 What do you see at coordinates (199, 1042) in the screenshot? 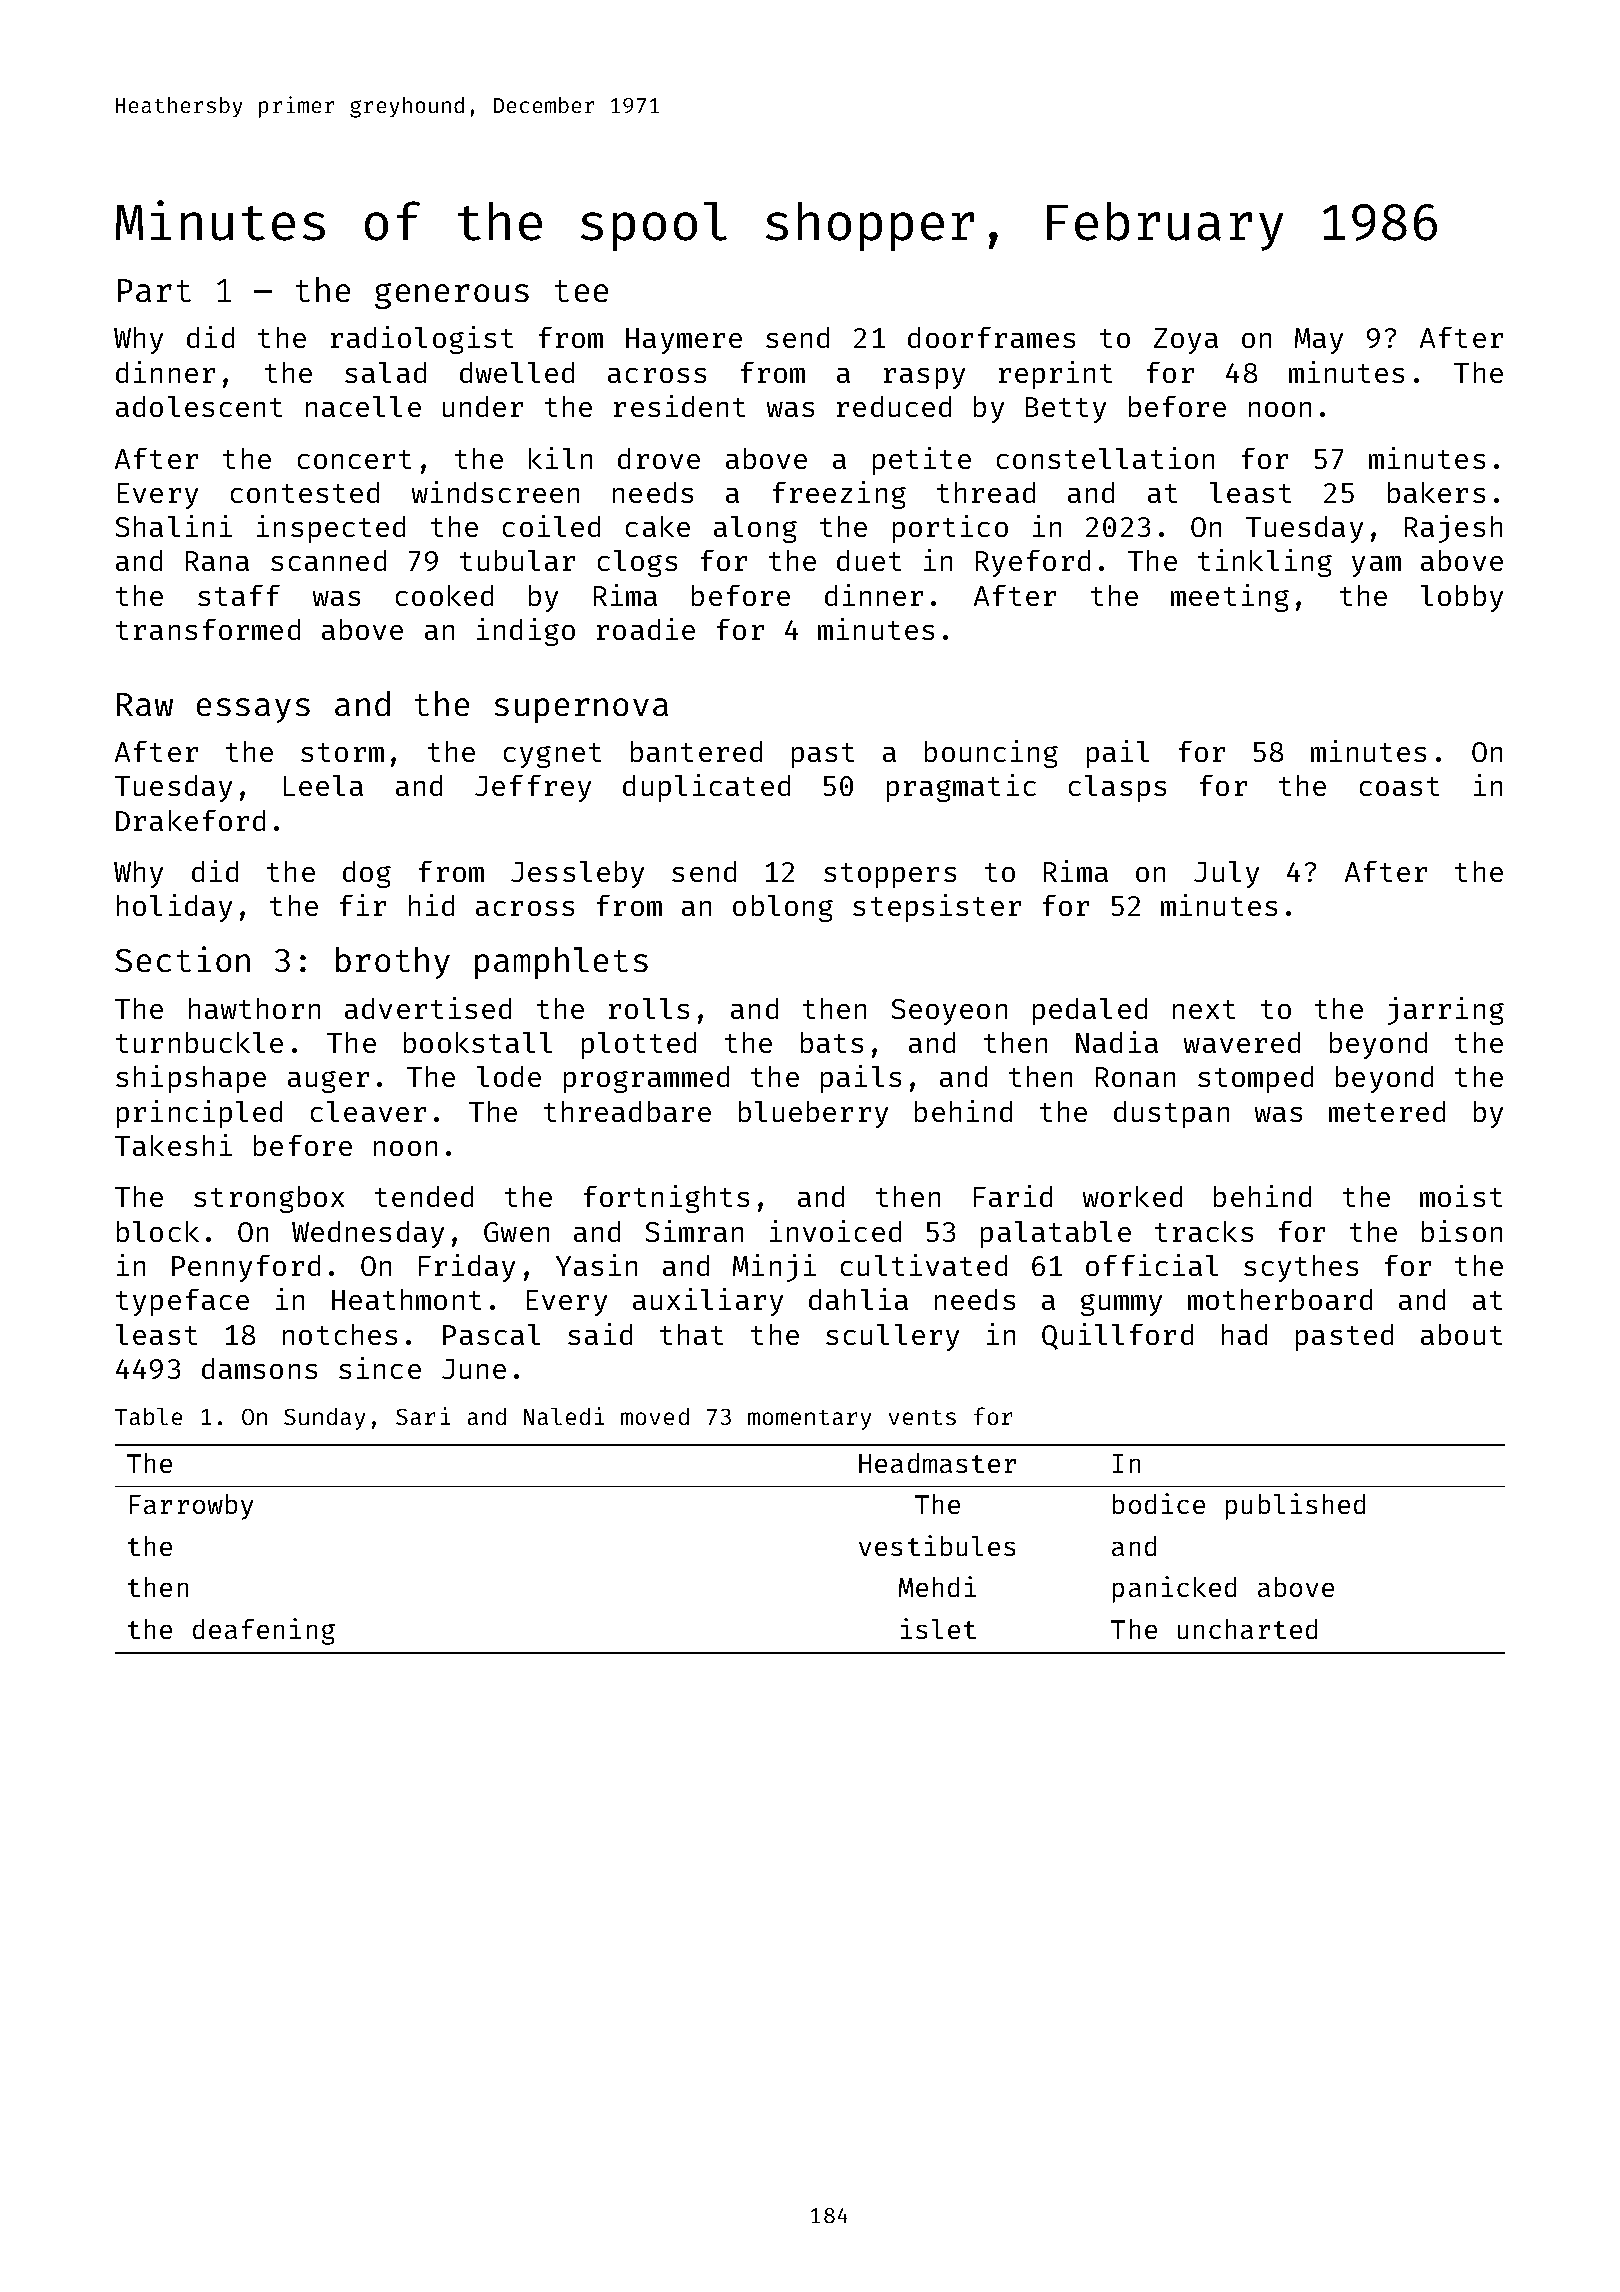
I see `turnbuckle` at bounding box center [199, 1042].
